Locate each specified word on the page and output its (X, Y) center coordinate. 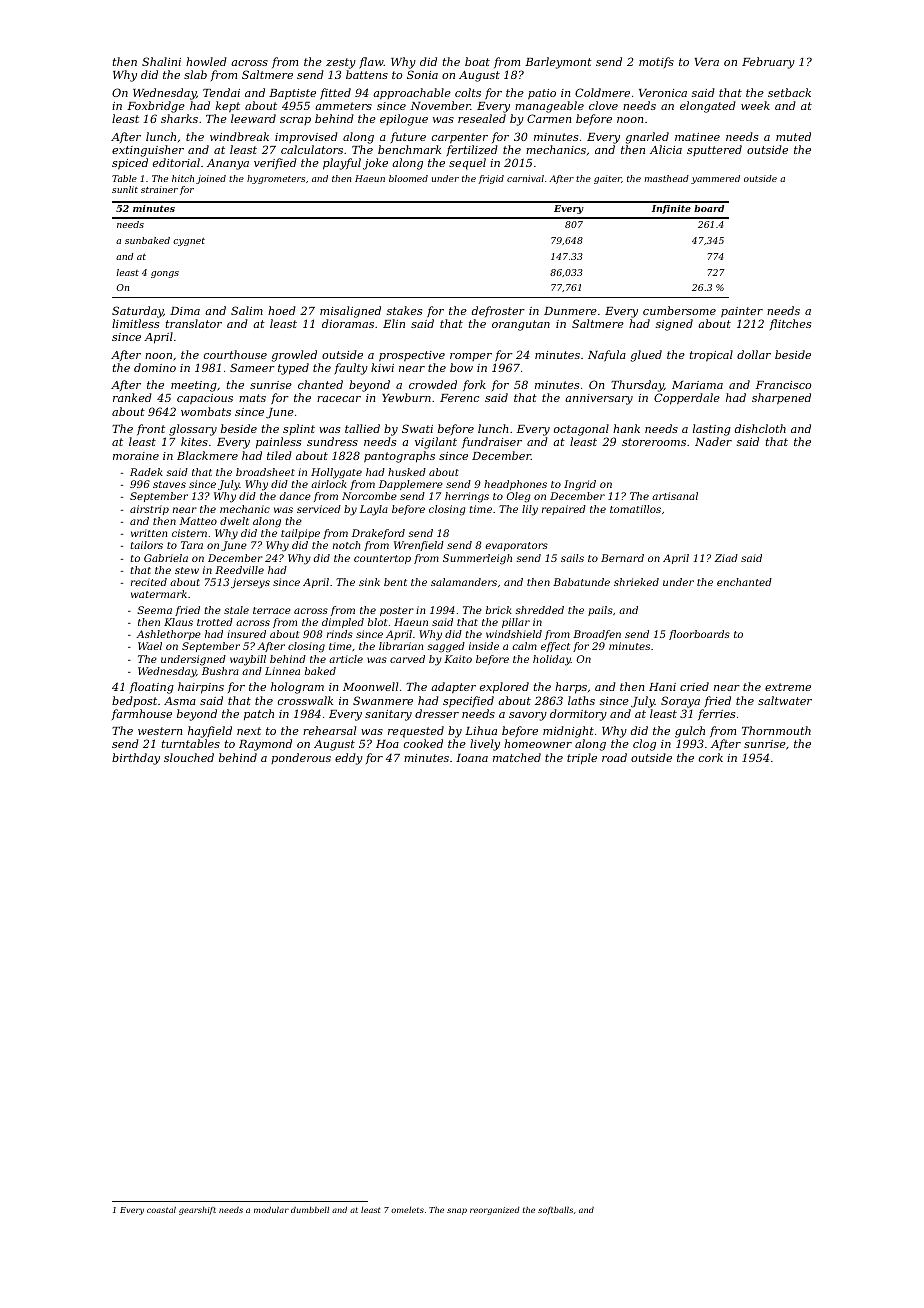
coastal (161, 1210)
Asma (180, 701)
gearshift (197, 1210)
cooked (423, 743)
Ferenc (459, 398)
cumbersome (679, 310)
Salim (247, 310)
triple (582, 759)
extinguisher (148, 151)
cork (711, 757)
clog (644, 745)
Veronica (663, 93)
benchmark (409, 149)
